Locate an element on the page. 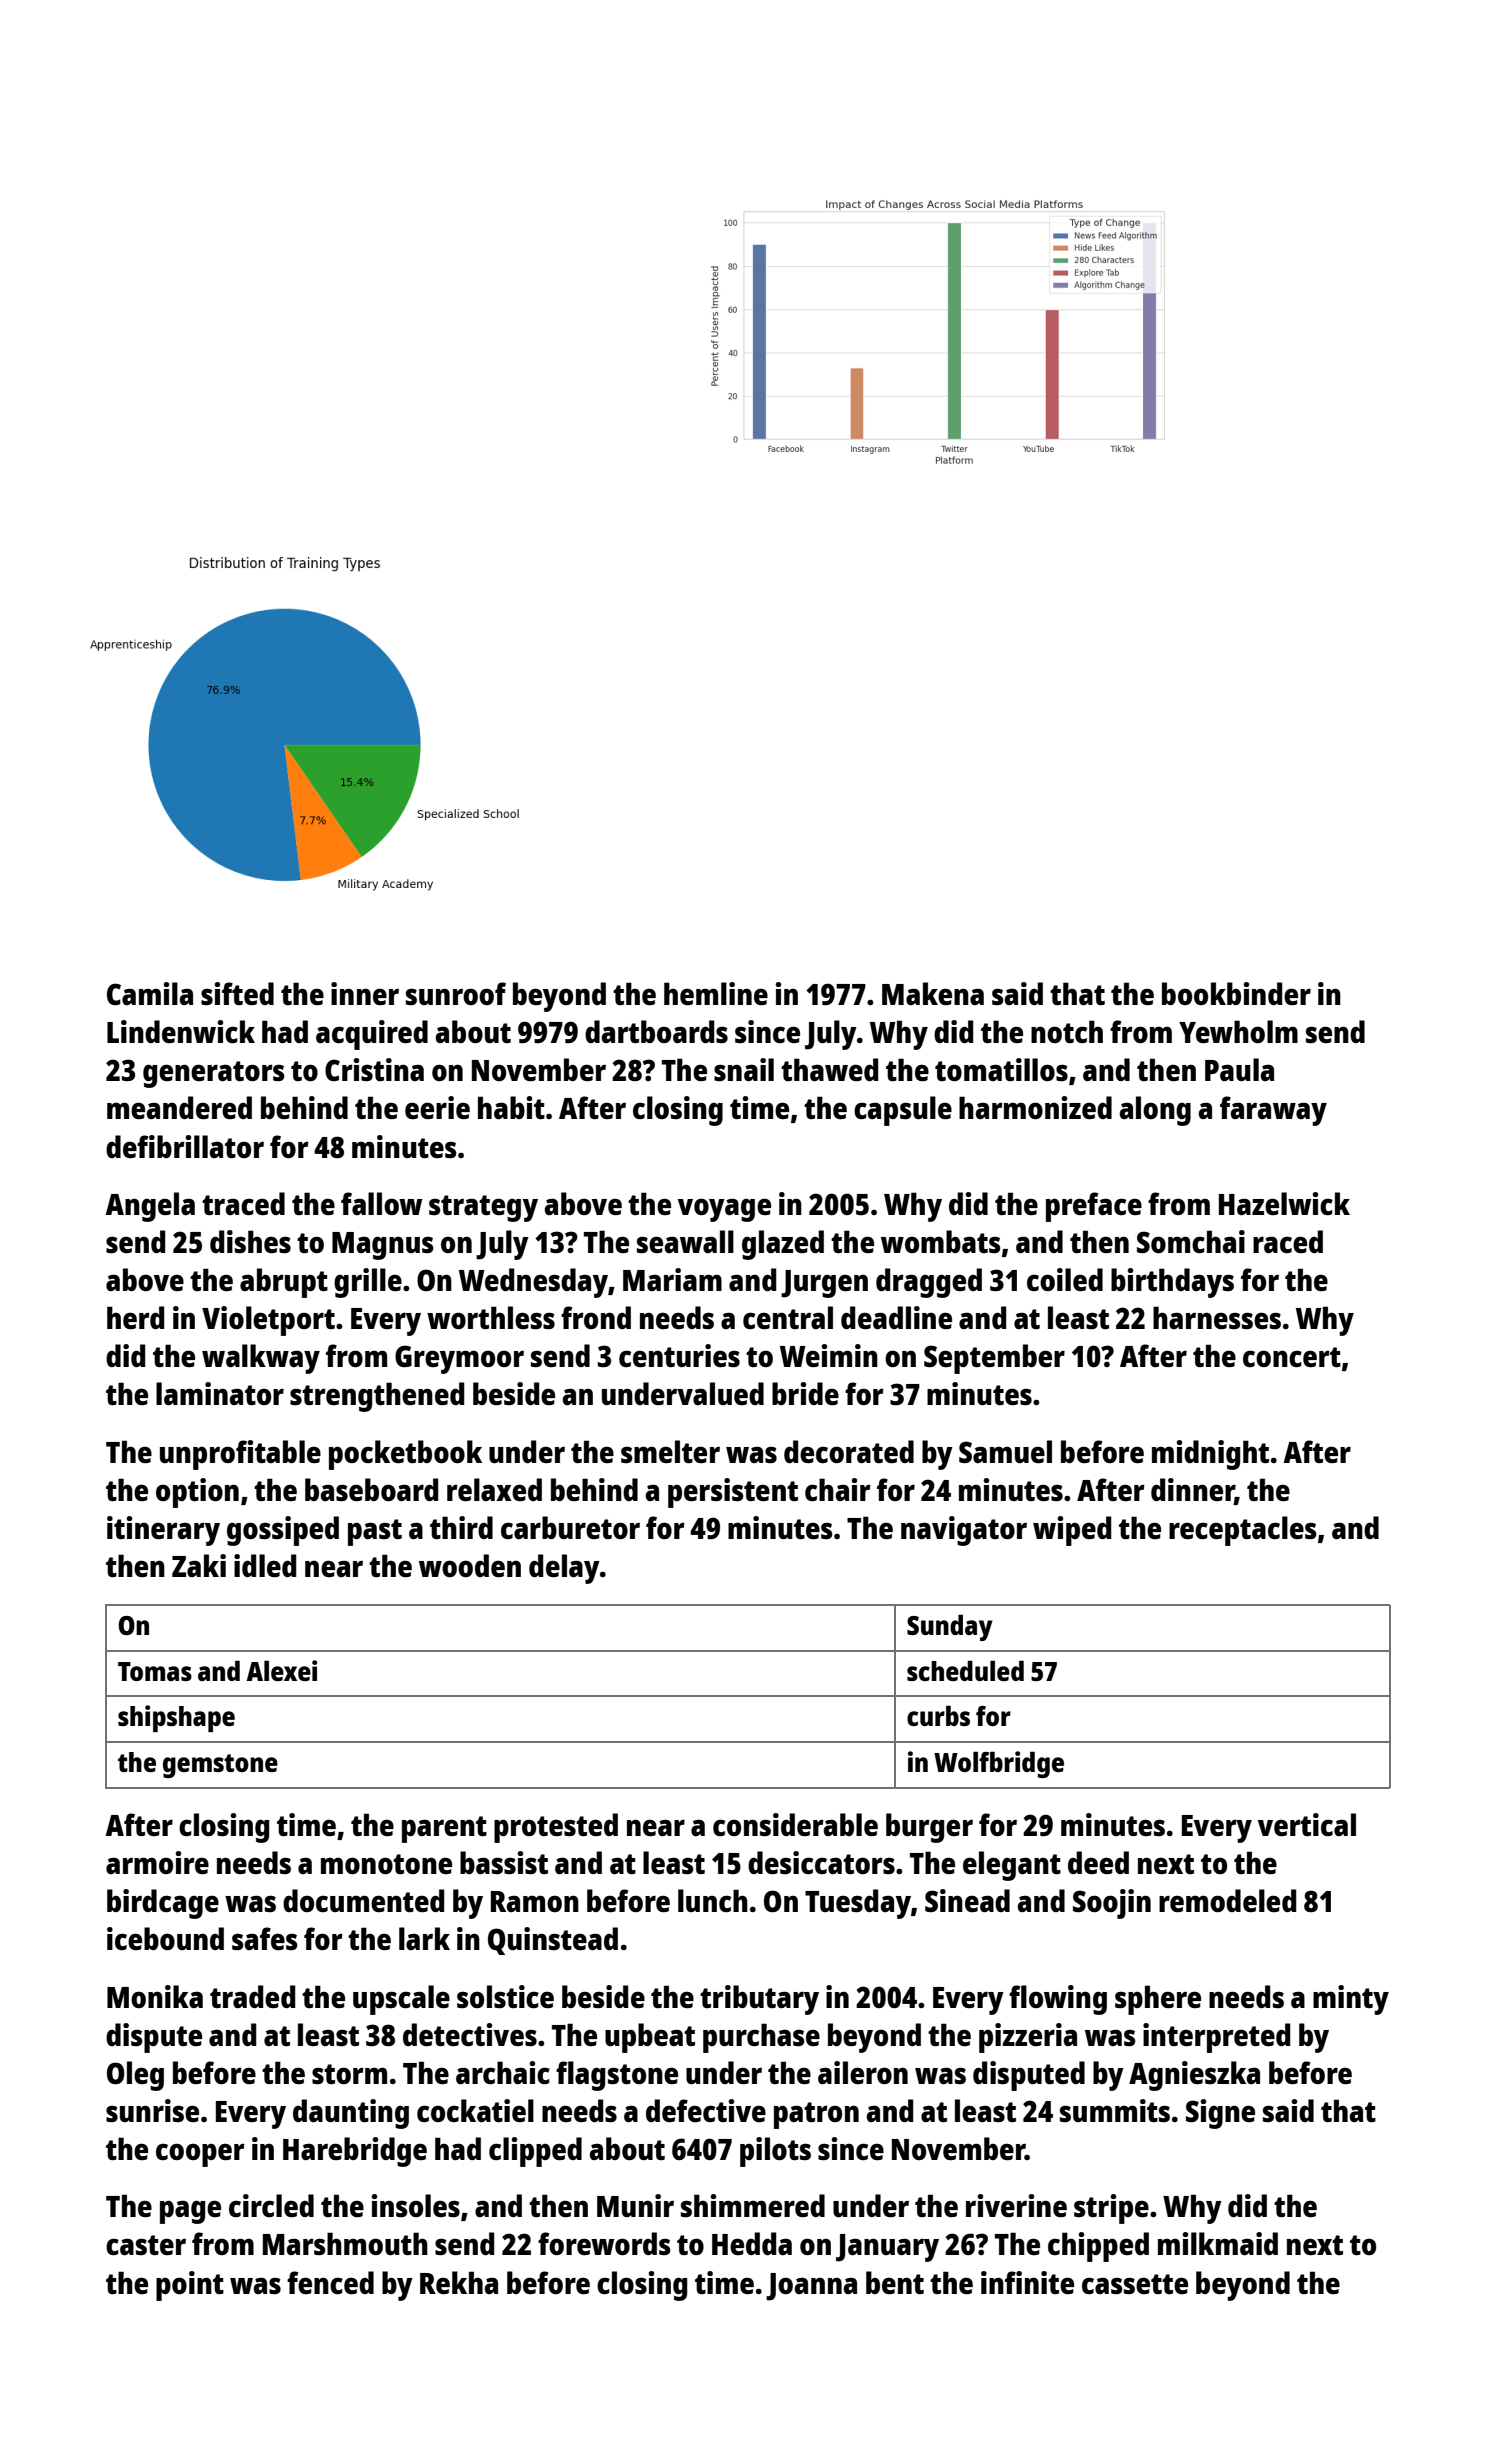  harnesses is located at coordinates (1217, 1318).
